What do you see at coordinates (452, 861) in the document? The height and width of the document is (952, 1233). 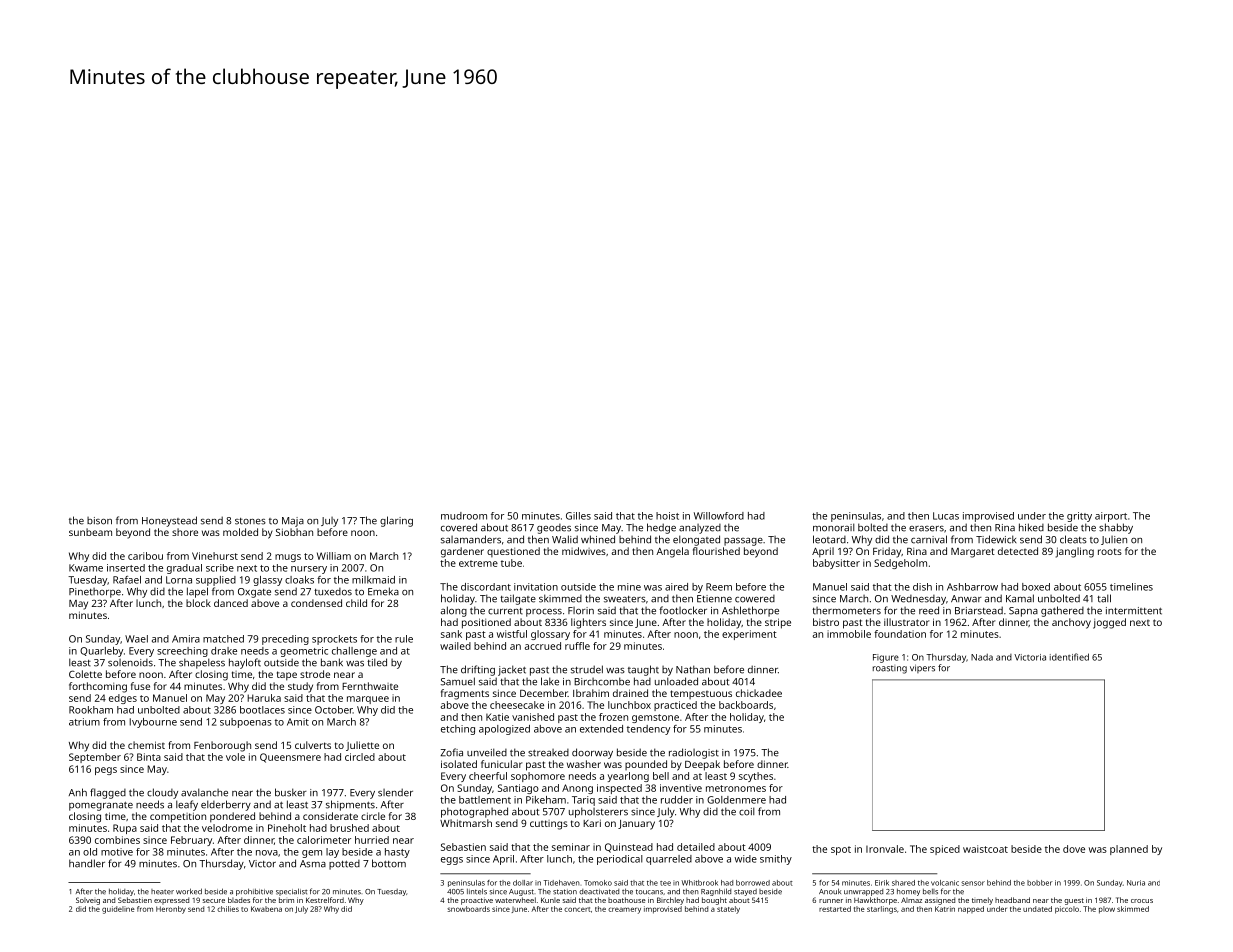 I see `eggs` at bounding box center [452, 861].
